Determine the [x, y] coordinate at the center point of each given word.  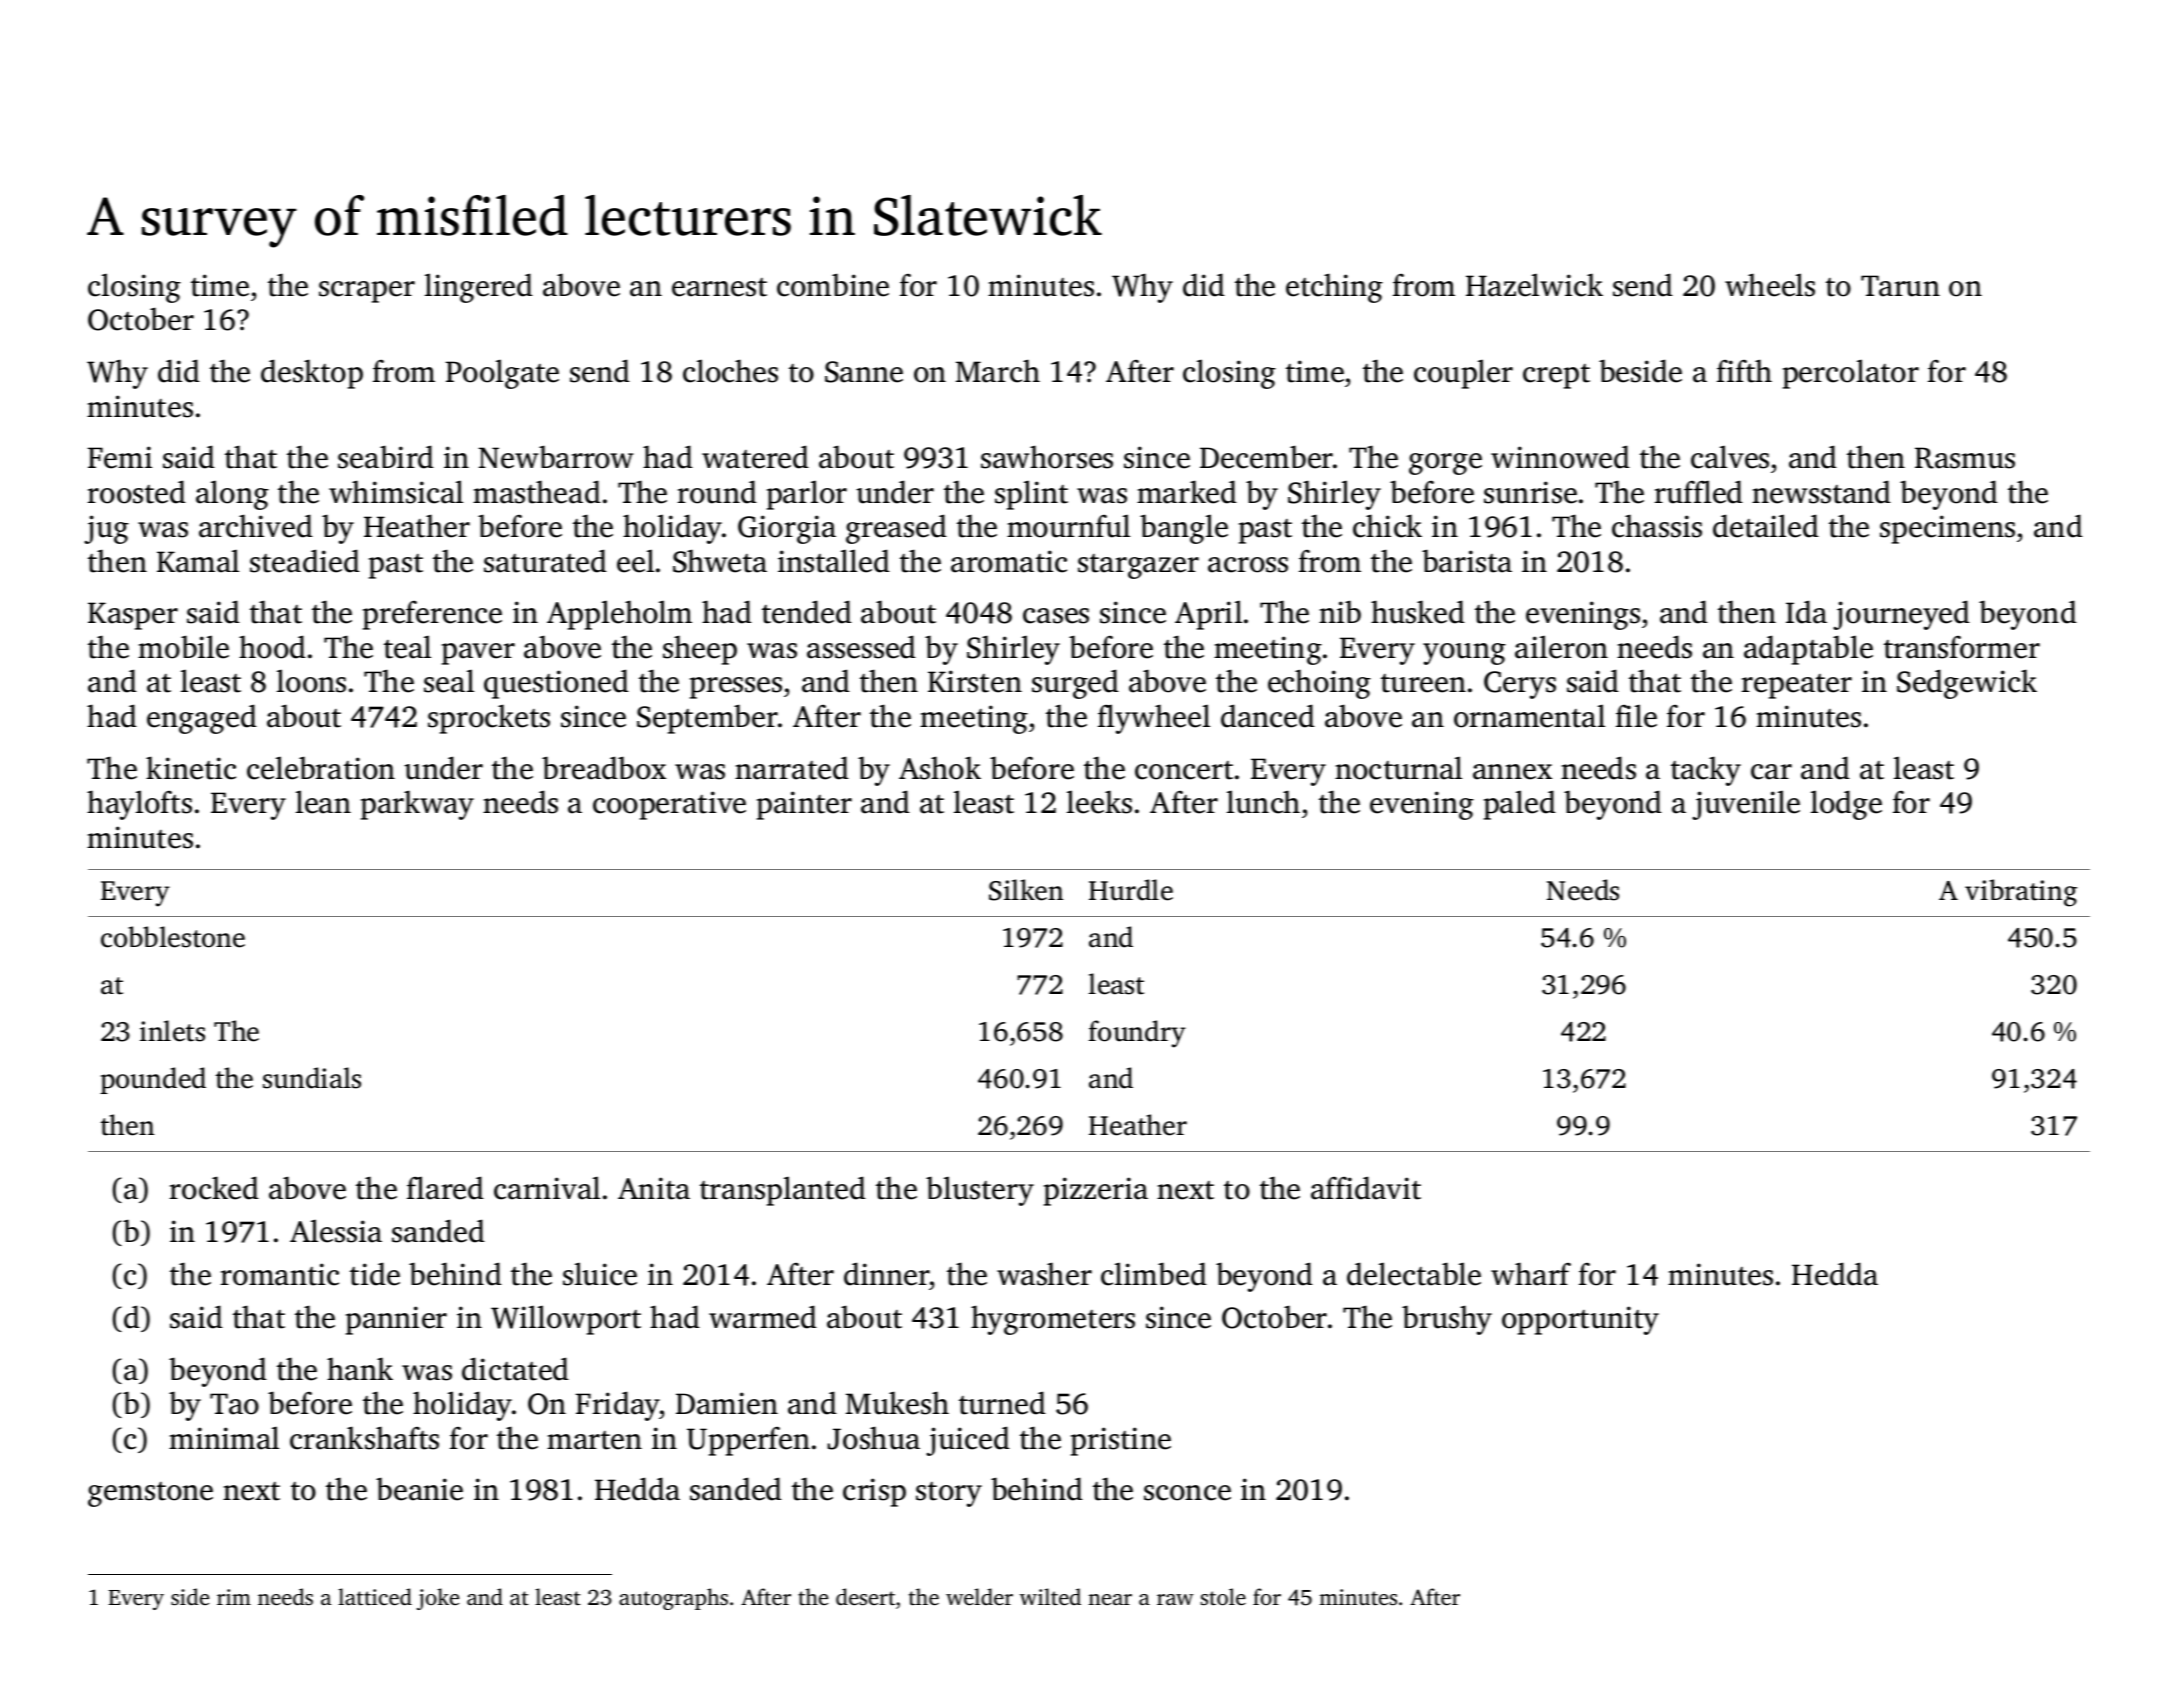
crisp [874, 1492]
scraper [367, 292]
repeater [1796, 686]
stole [1223, 1596]
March [998, 371]
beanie [419, 1489]
